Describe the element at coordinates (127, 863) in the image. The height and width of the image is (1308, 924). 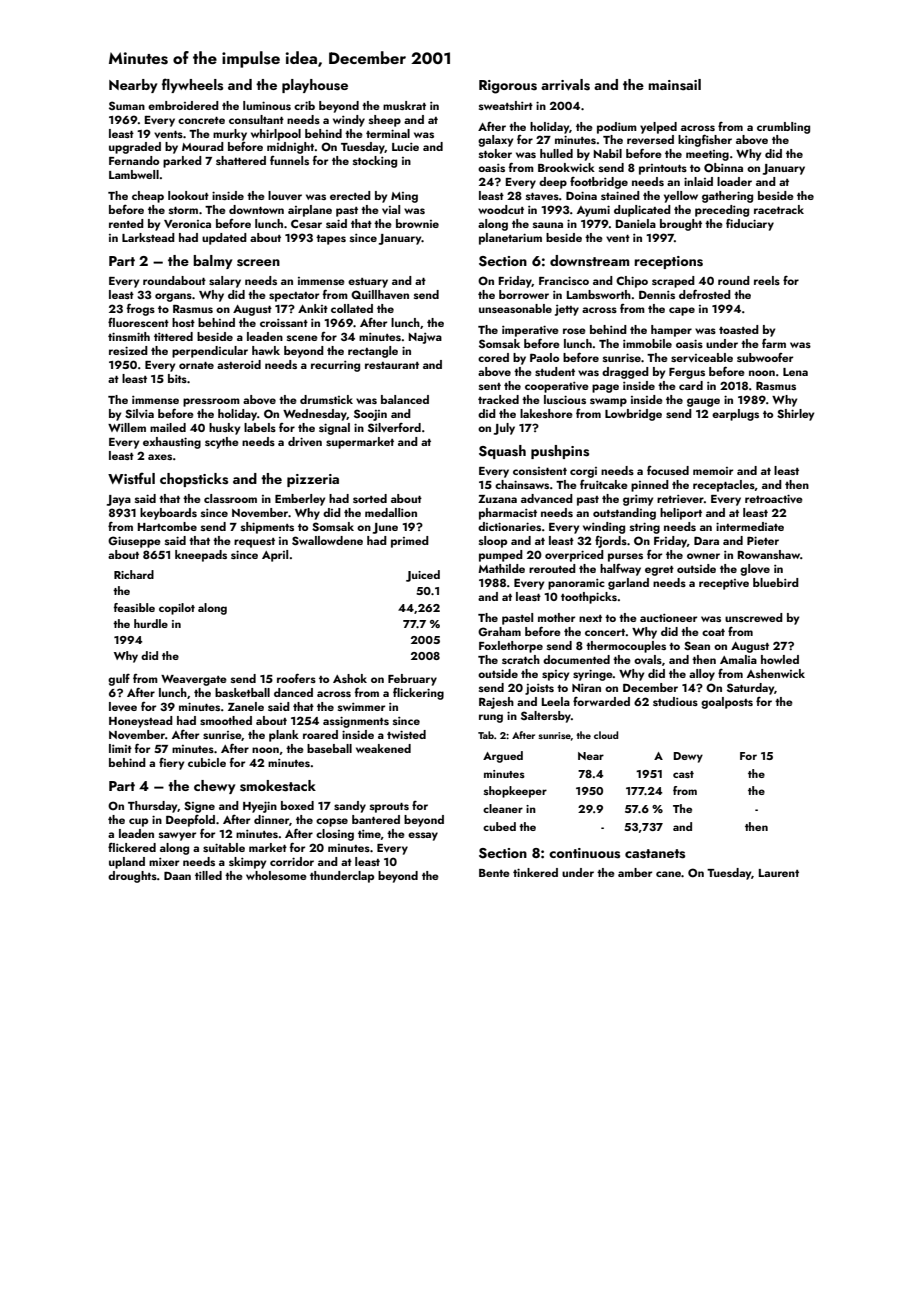
I see `upland` at that location.
